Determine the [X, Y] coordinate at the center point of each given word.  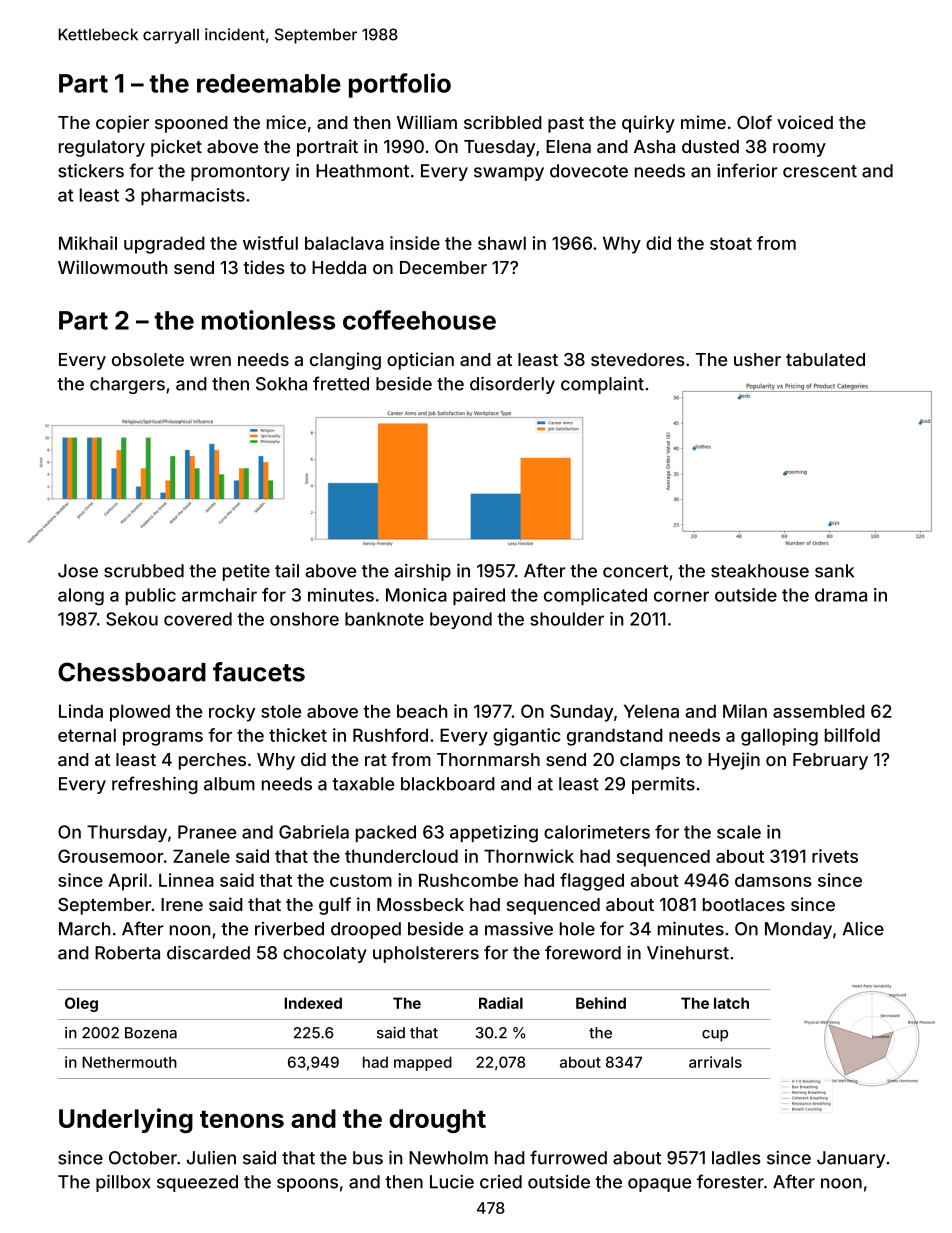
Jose [78, 571]
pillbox [123, 1183]
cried [501, 1182]
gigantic [527, 737]
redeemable [269, 83]
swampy [509, 174]
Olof [754, 122]
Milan [745, 711]
